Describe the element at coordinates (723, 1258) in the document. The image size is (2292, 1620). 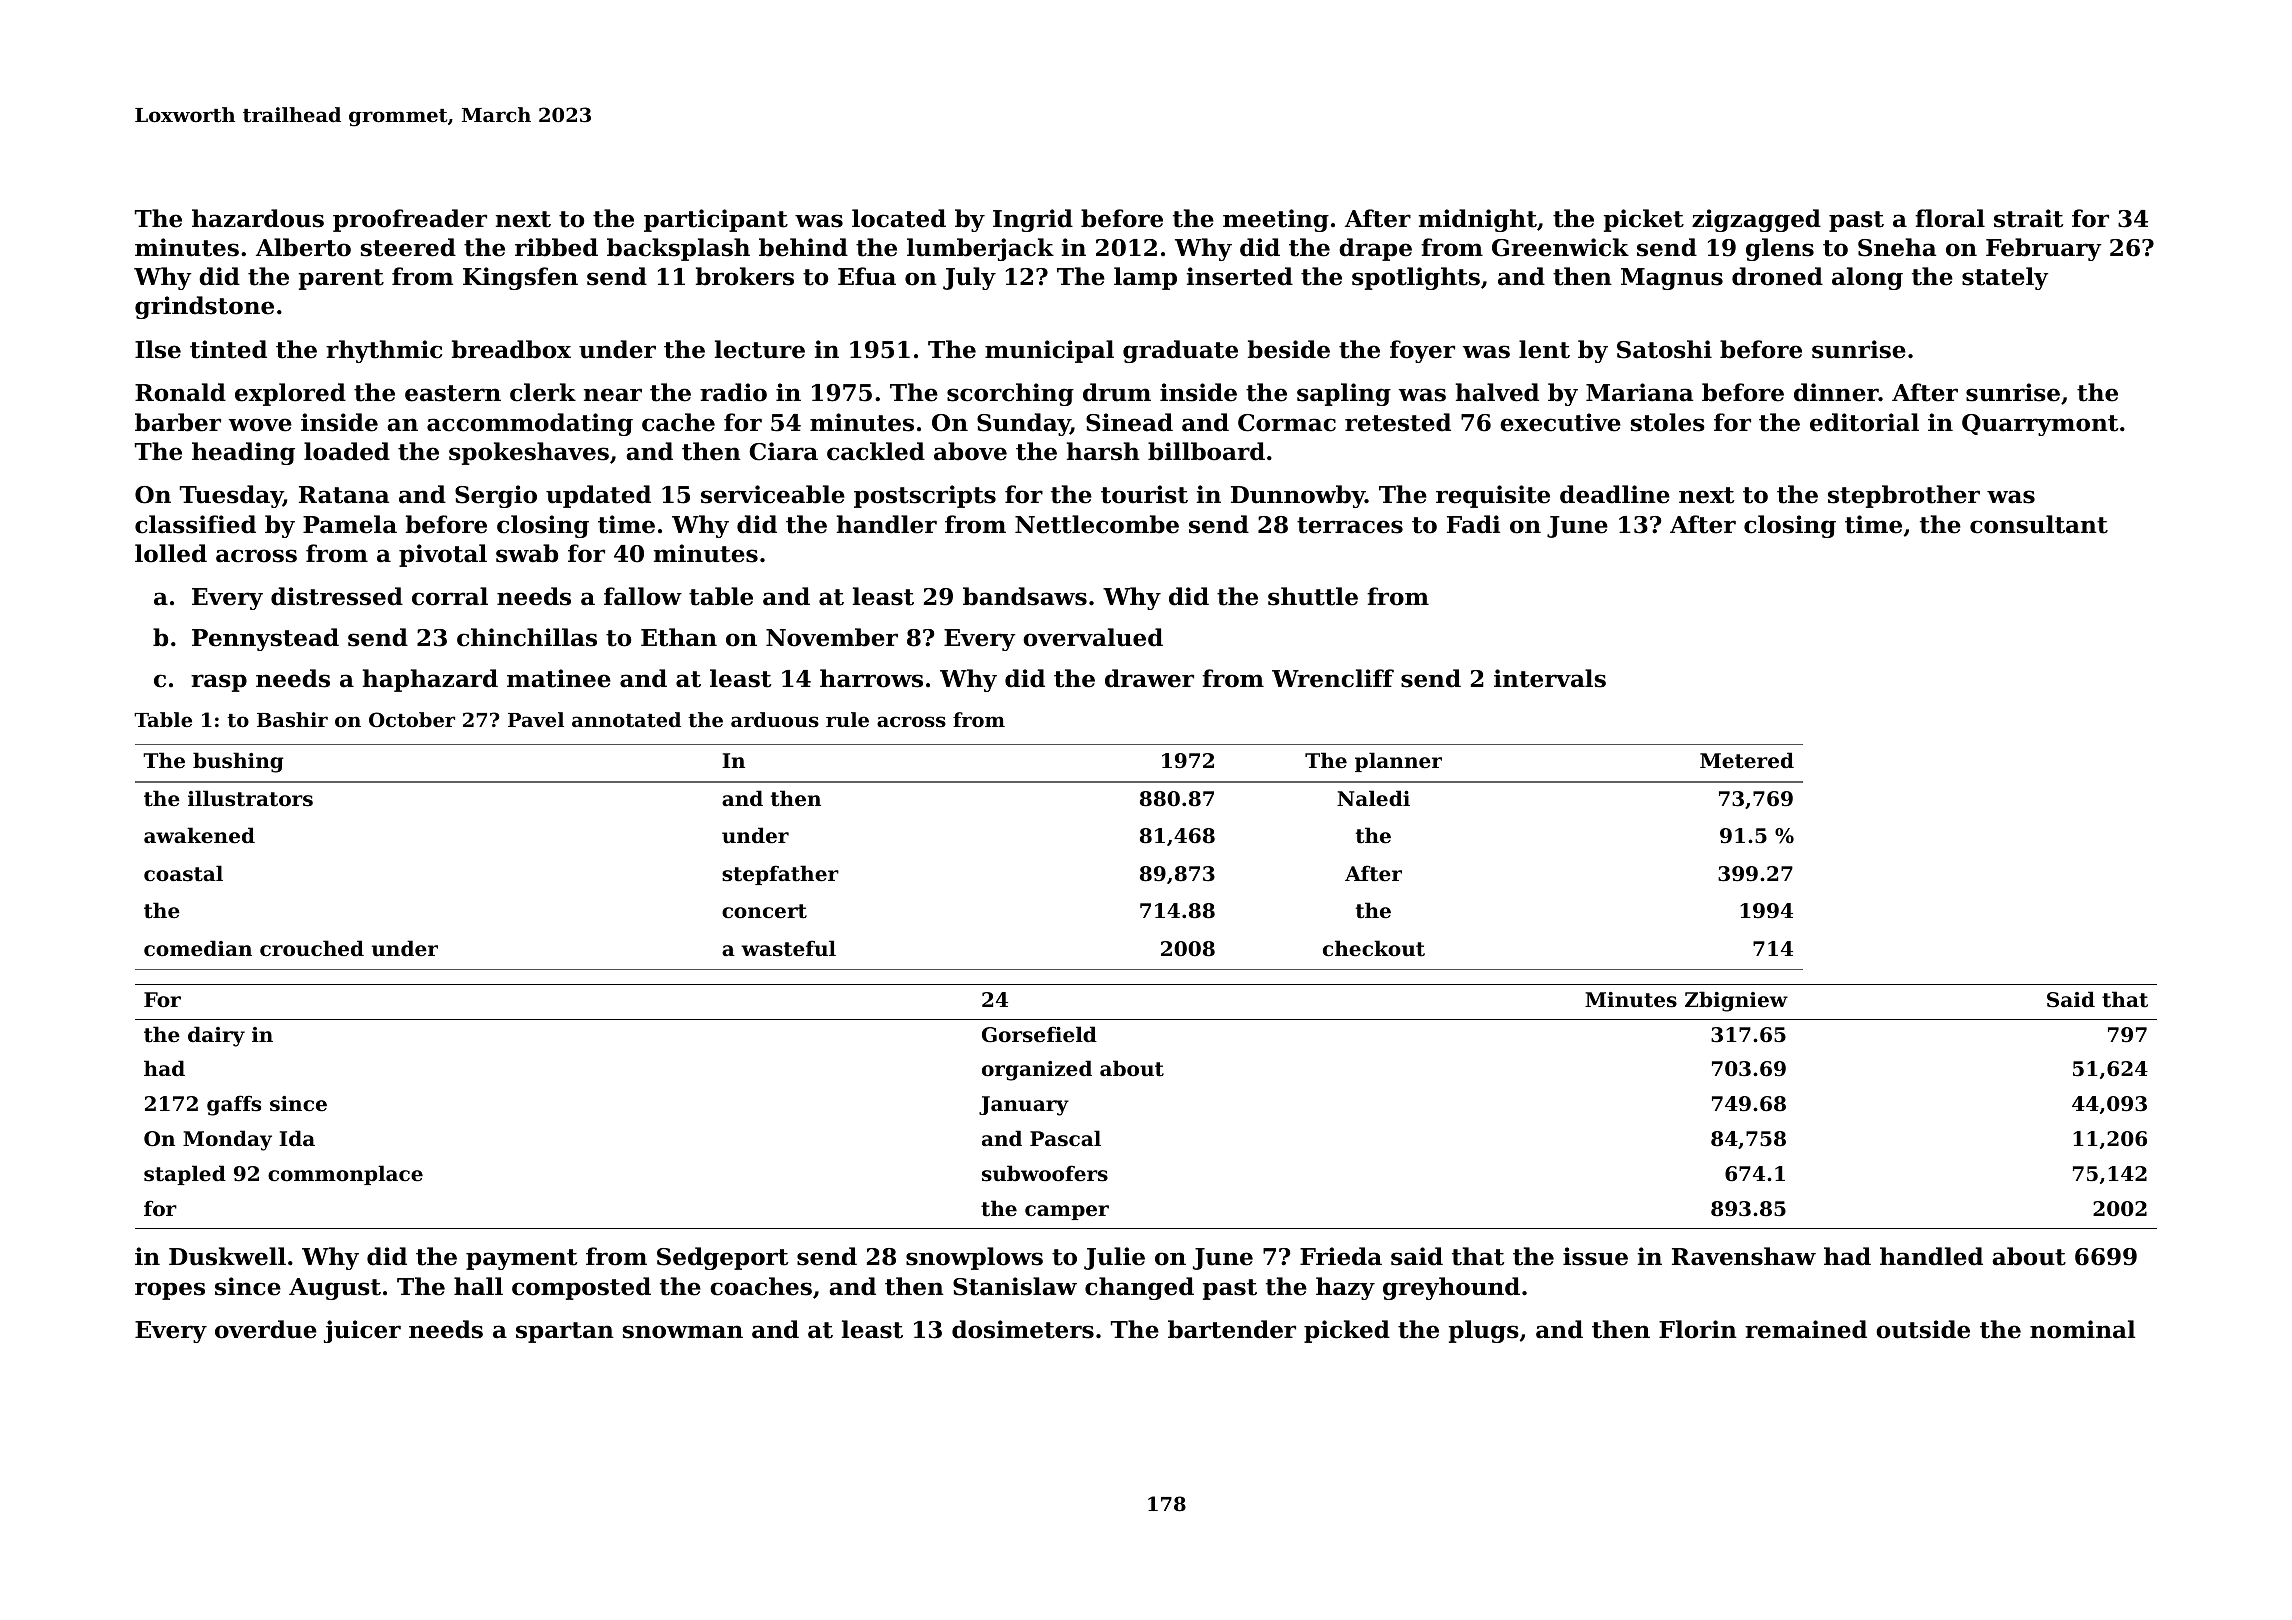
I see `Sedgeport` at that location.
